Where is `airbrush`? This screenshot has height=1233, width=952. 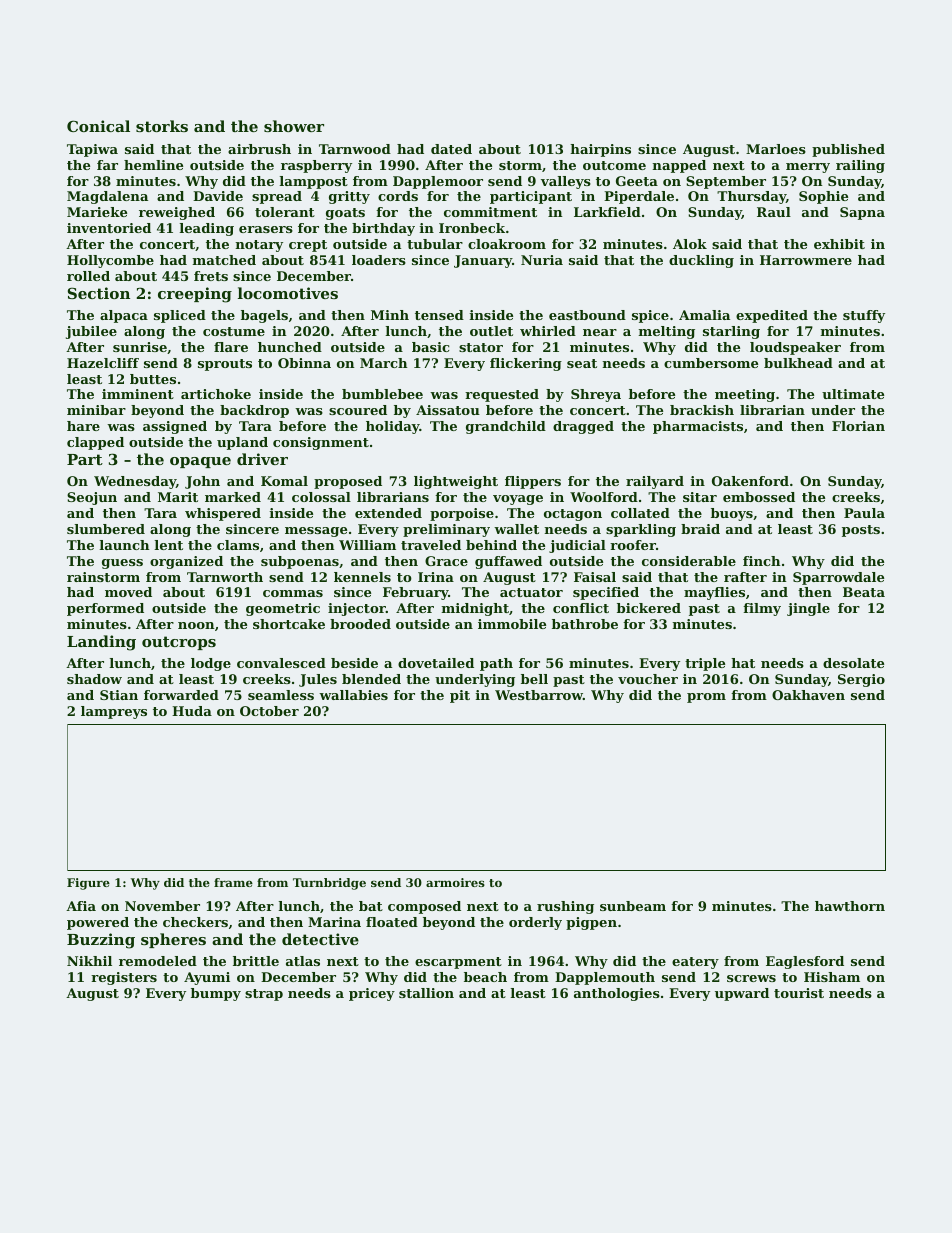
airbrush is located at coordinates (259, 149).
